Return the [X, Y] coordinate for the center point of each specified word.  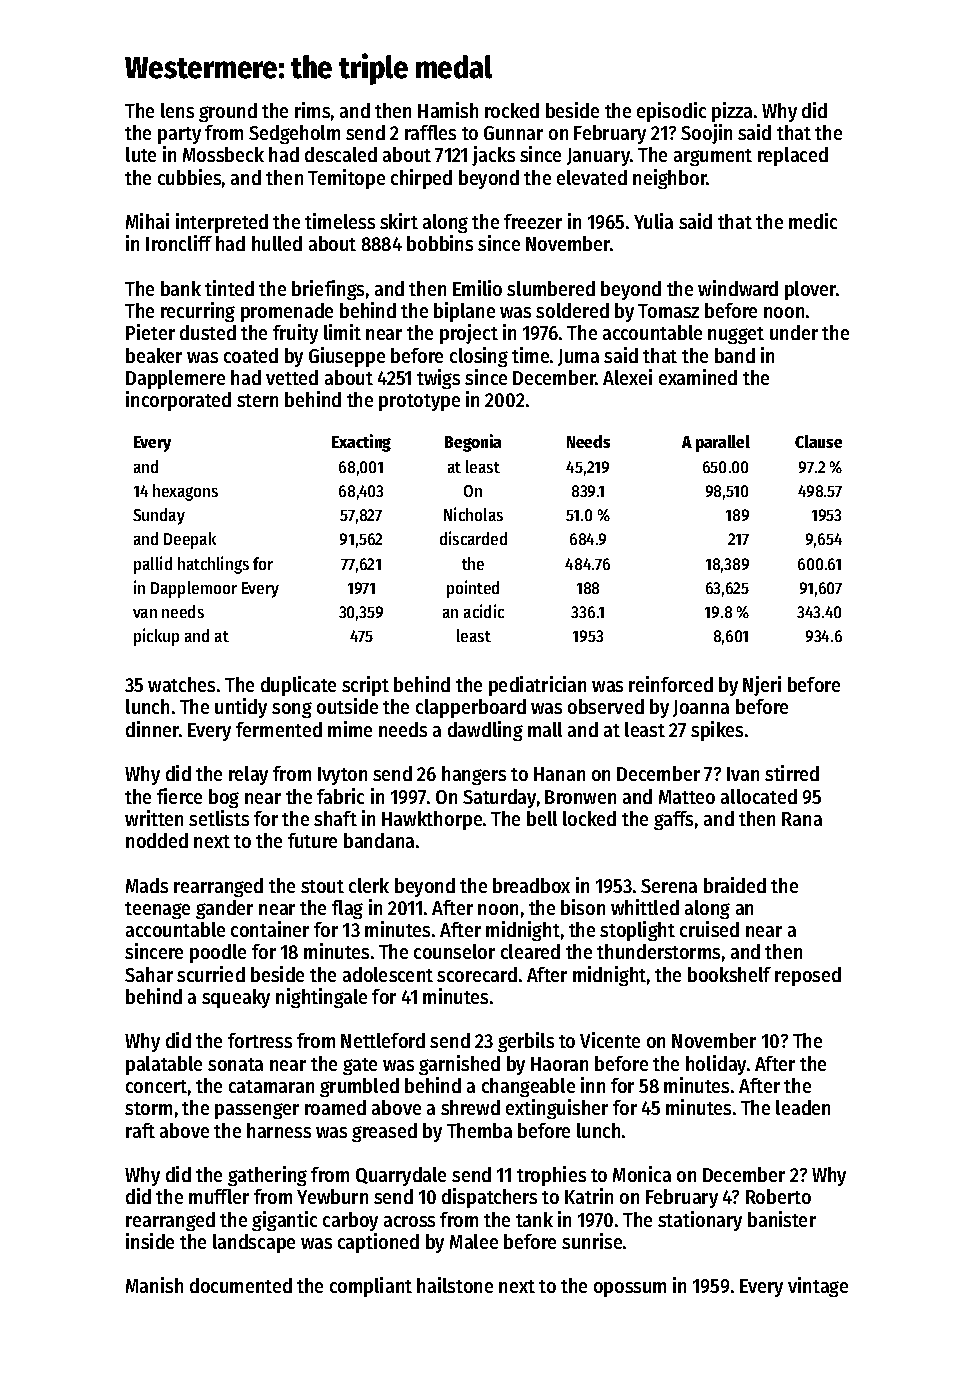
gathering [267, 1176]
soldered [572, 310]
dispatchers [489, 1198]
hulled [277, 243]
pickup [156, 637]
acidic [484, 611]
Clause [818, 441]
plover [811, 290]
